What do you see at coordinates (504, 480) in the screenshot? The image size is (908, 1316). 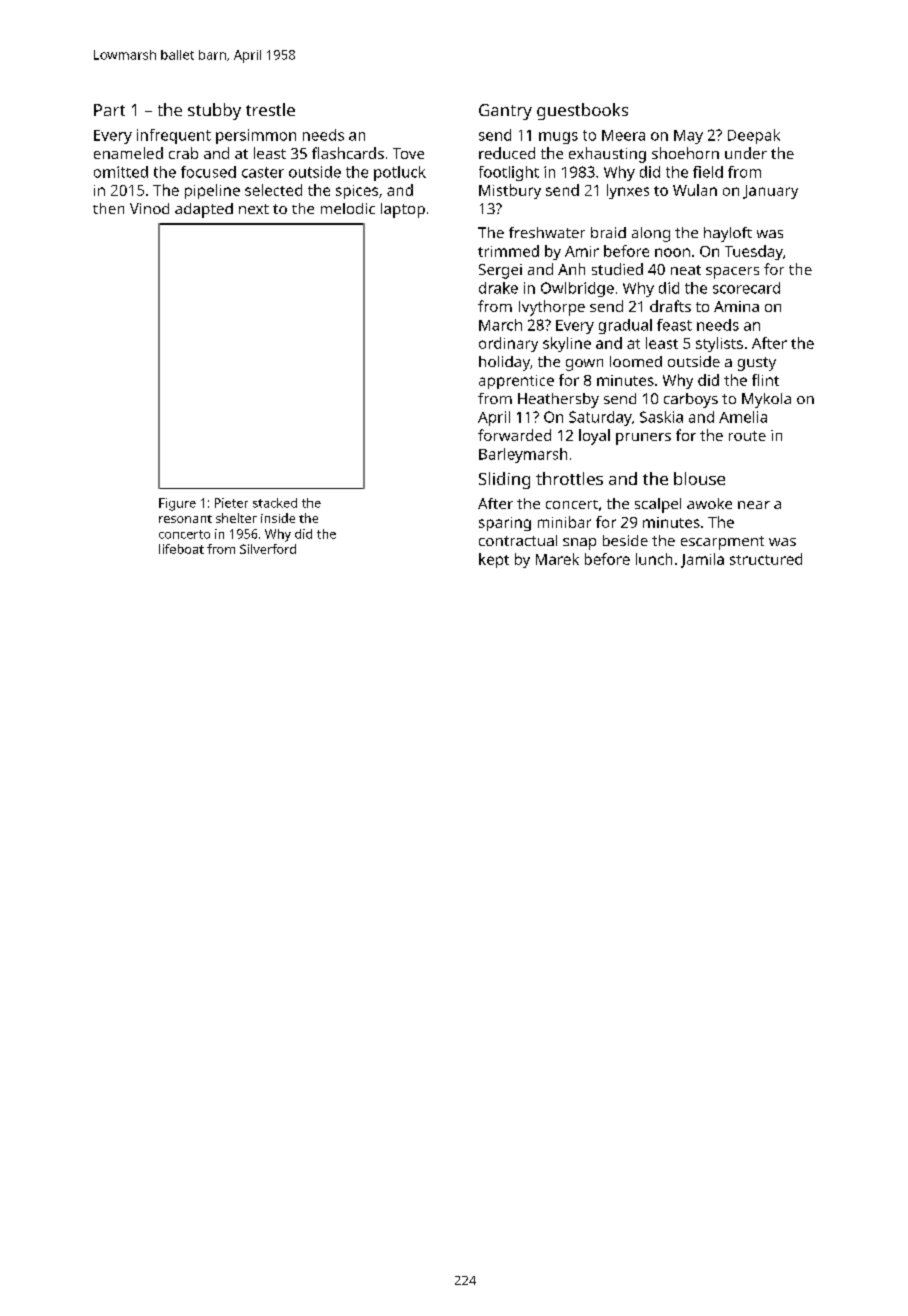 I see `Sliding` at bounding box center [504, 480].
